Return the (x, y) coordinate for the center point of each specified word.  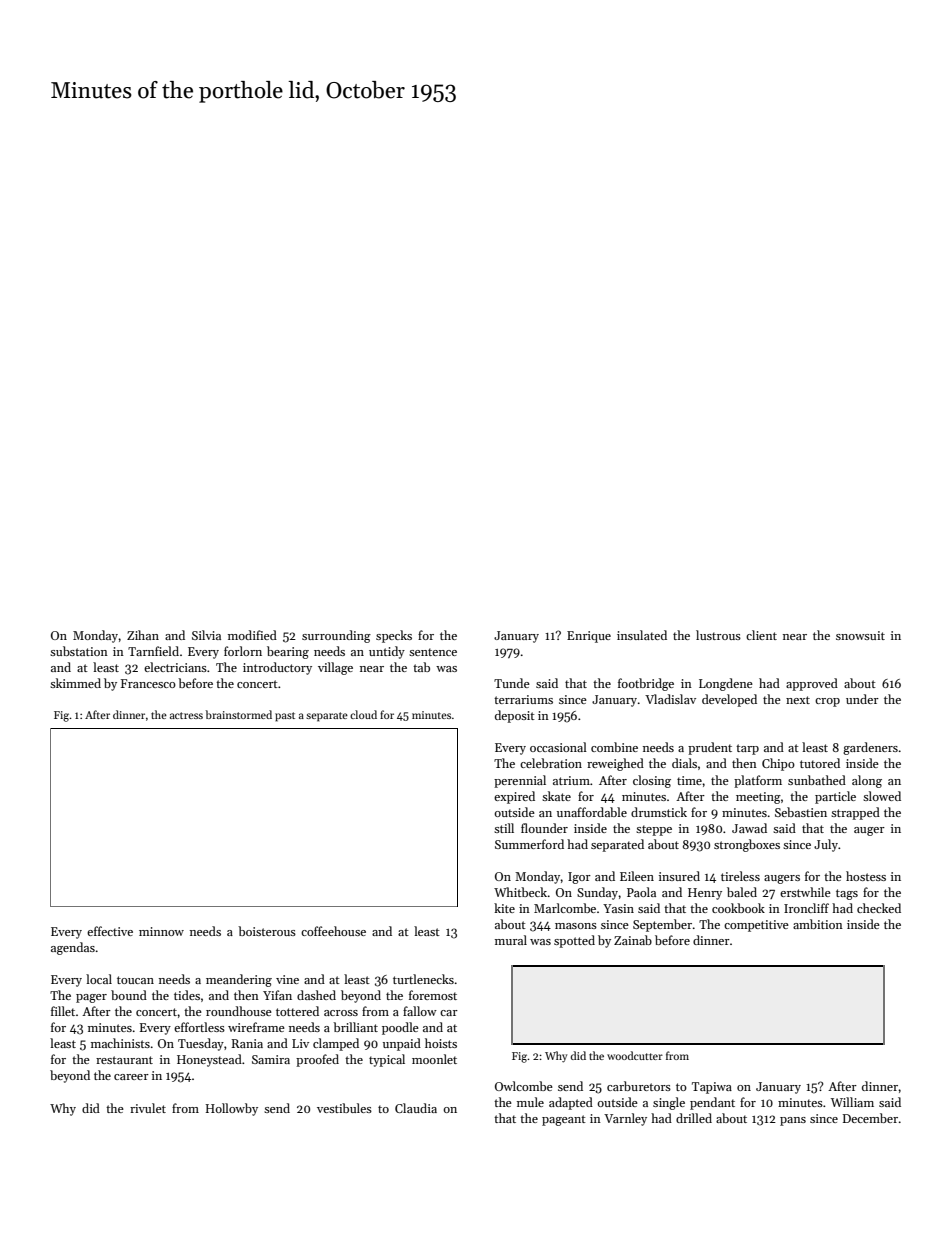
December (870, 1118)
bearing (288, 652)
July (826, 845)
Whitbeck (520, 892)
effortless (199, 1027)
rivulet (148, 1108)
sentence (433, 652)
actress (186, 715)
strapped (855, 813)
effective (110, 931)
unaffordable (592, 812)
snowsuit (860, 635)
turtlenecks (423, 979)
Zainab (633, 940)
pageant (564, 1120)
